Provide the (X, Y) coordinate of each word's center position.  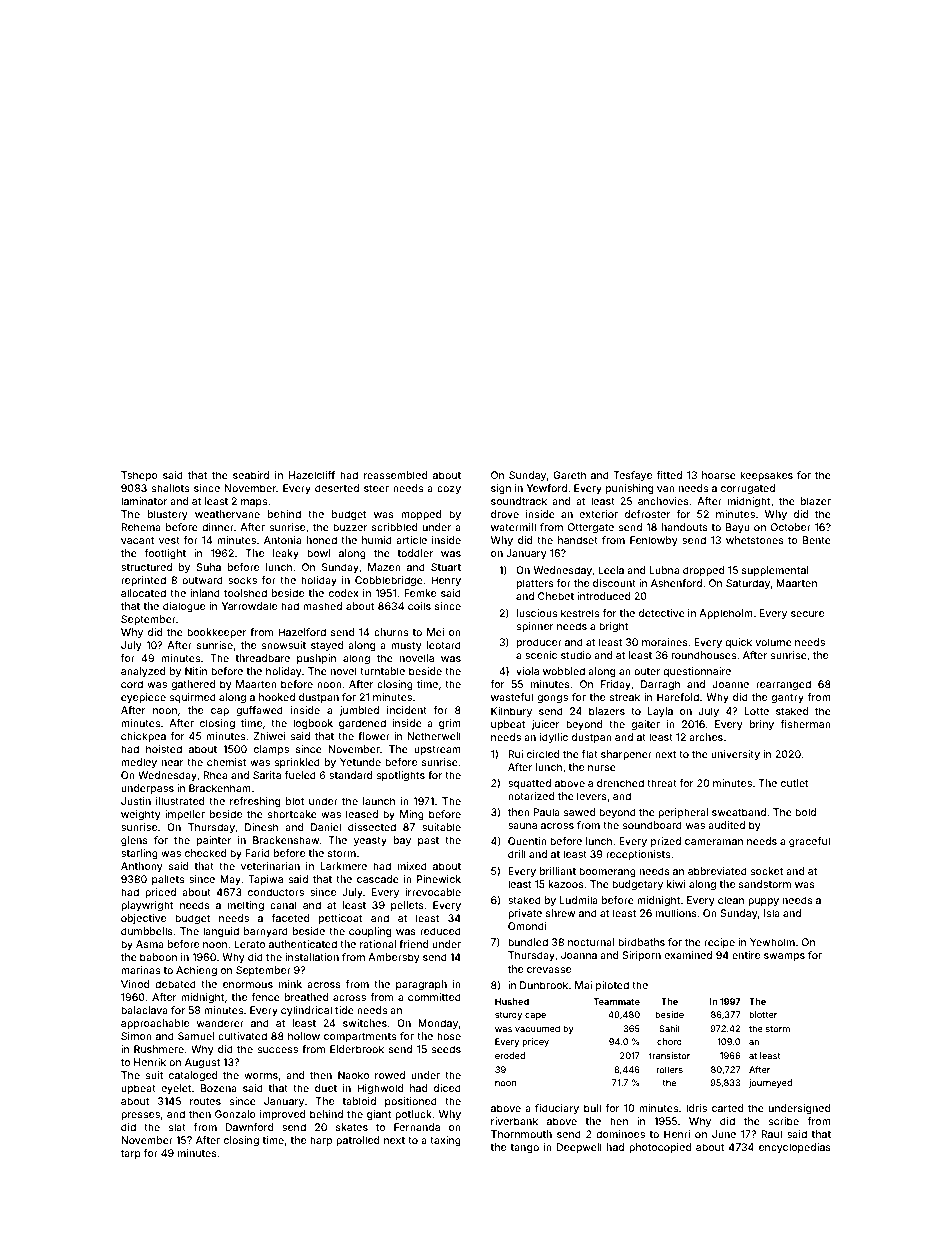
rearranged (783, 685)
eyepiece (143, 698)
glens (134, 841)
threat (662, 783)
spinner (535, 627)
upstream (437, 750)
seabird (251, 475)
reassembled (395, 475)
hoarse (719, 475)
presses (140, 1116)
